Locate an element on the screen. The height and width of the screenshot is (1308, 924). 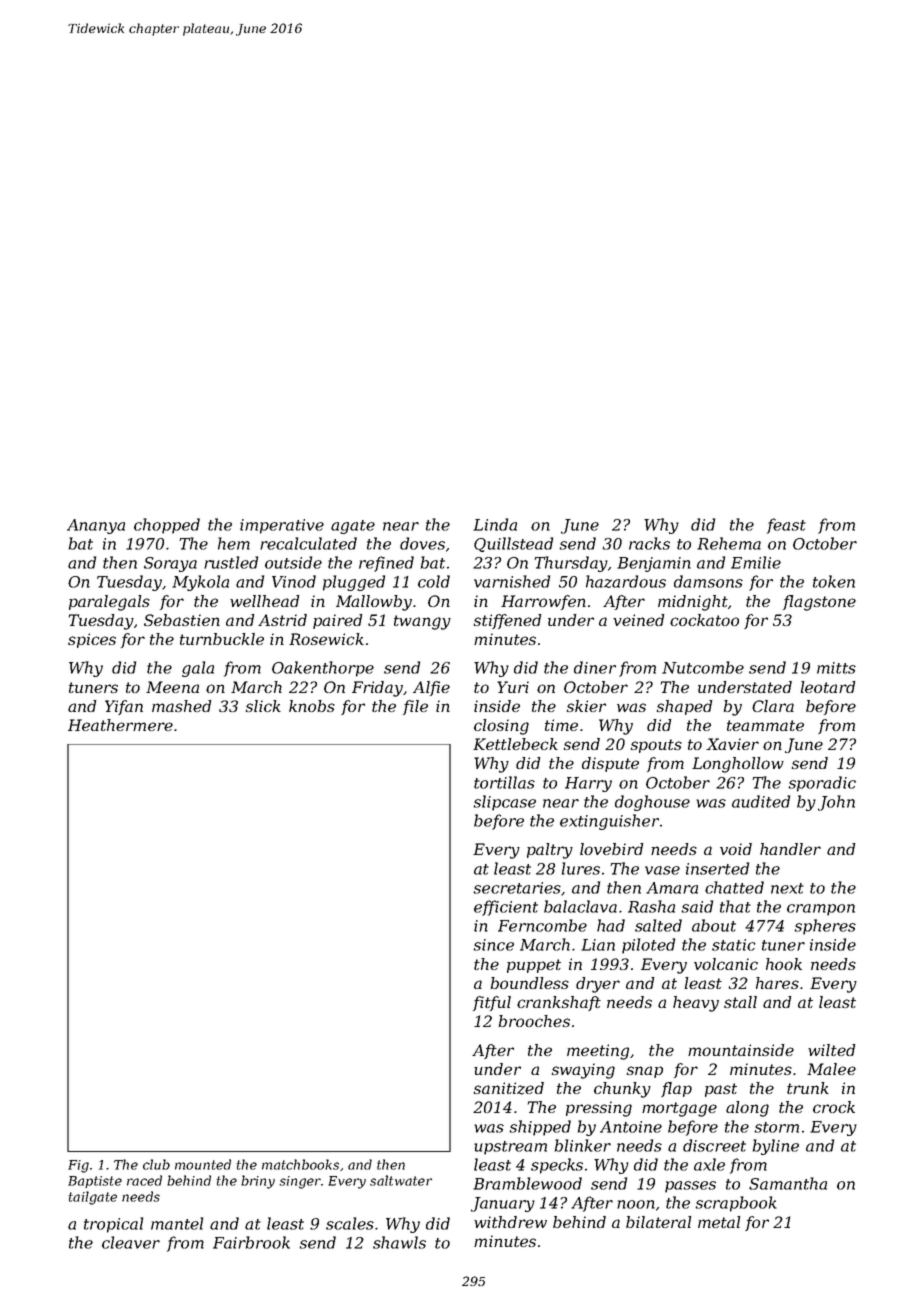
handler is located at coordinates (790, 849).
